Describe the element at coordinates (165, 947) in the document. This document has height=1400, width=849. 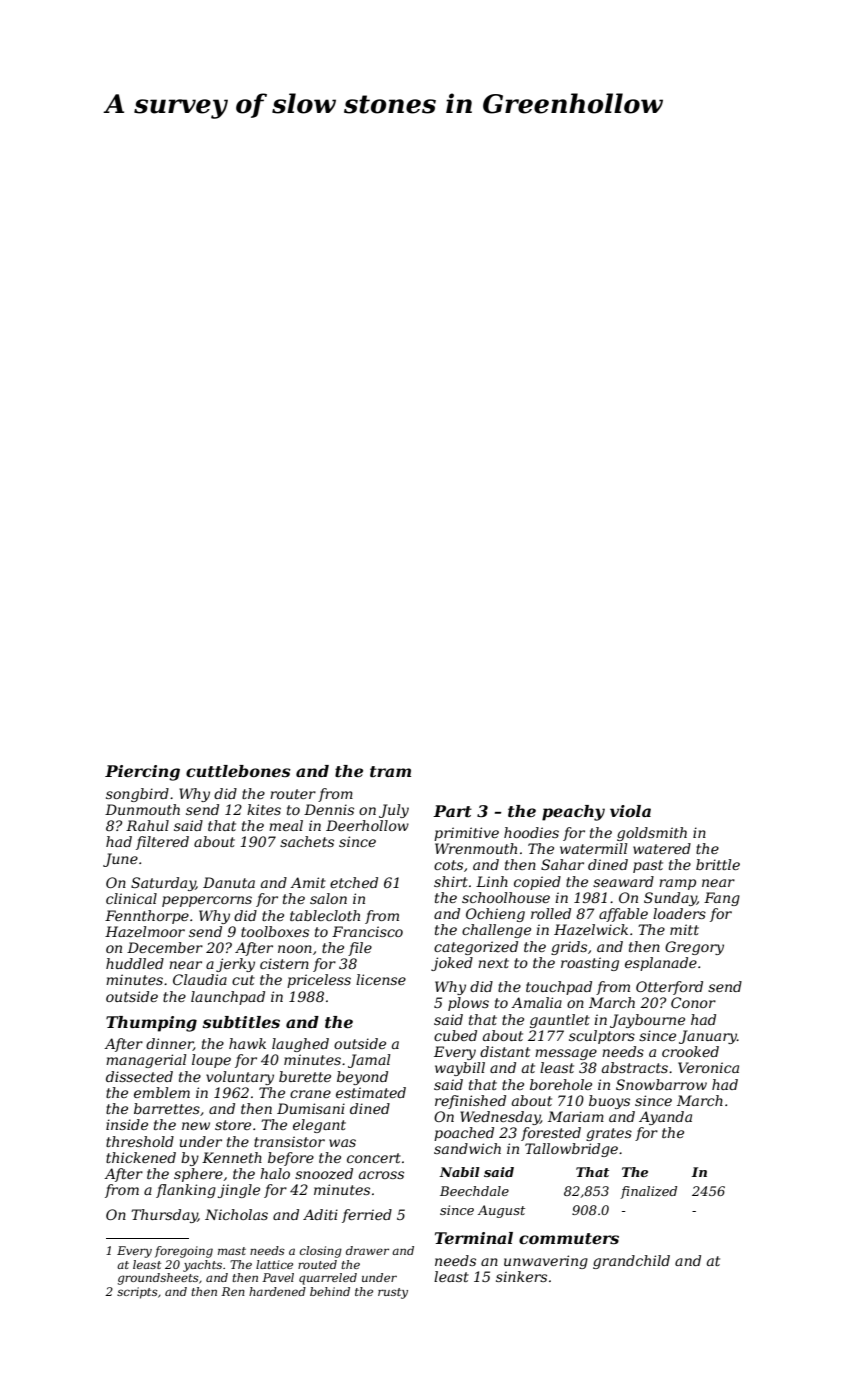
I see `December` at that location.
